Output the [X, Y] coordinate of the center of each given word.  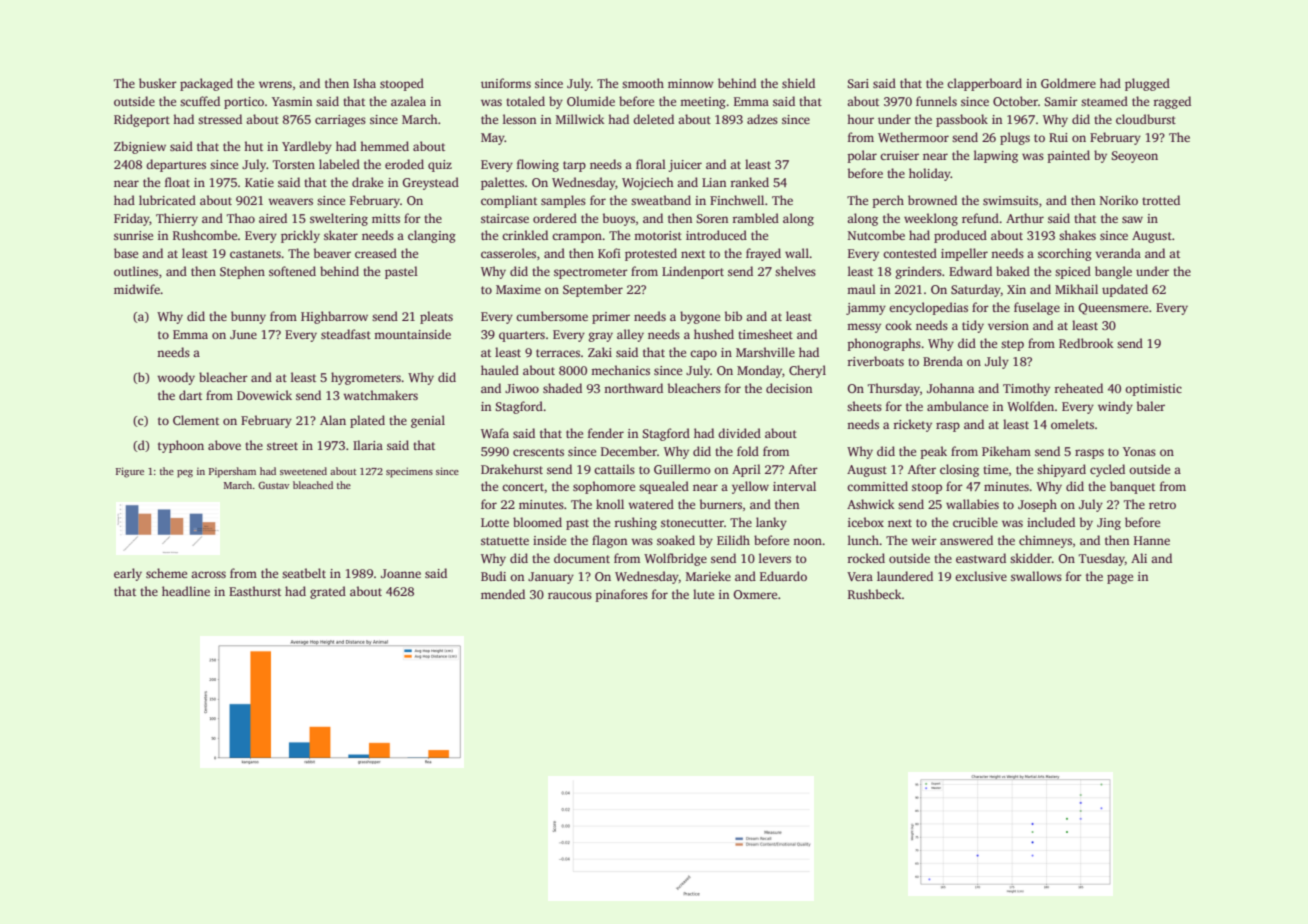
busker [158, 83]
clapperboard [984, 84]
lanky [771, 523]
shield [798, 83]
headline [186, 591]
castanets [255, 254]
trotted [1161, 200]
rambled [756, 218]
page [1120, 579]
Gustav [273, 485]
